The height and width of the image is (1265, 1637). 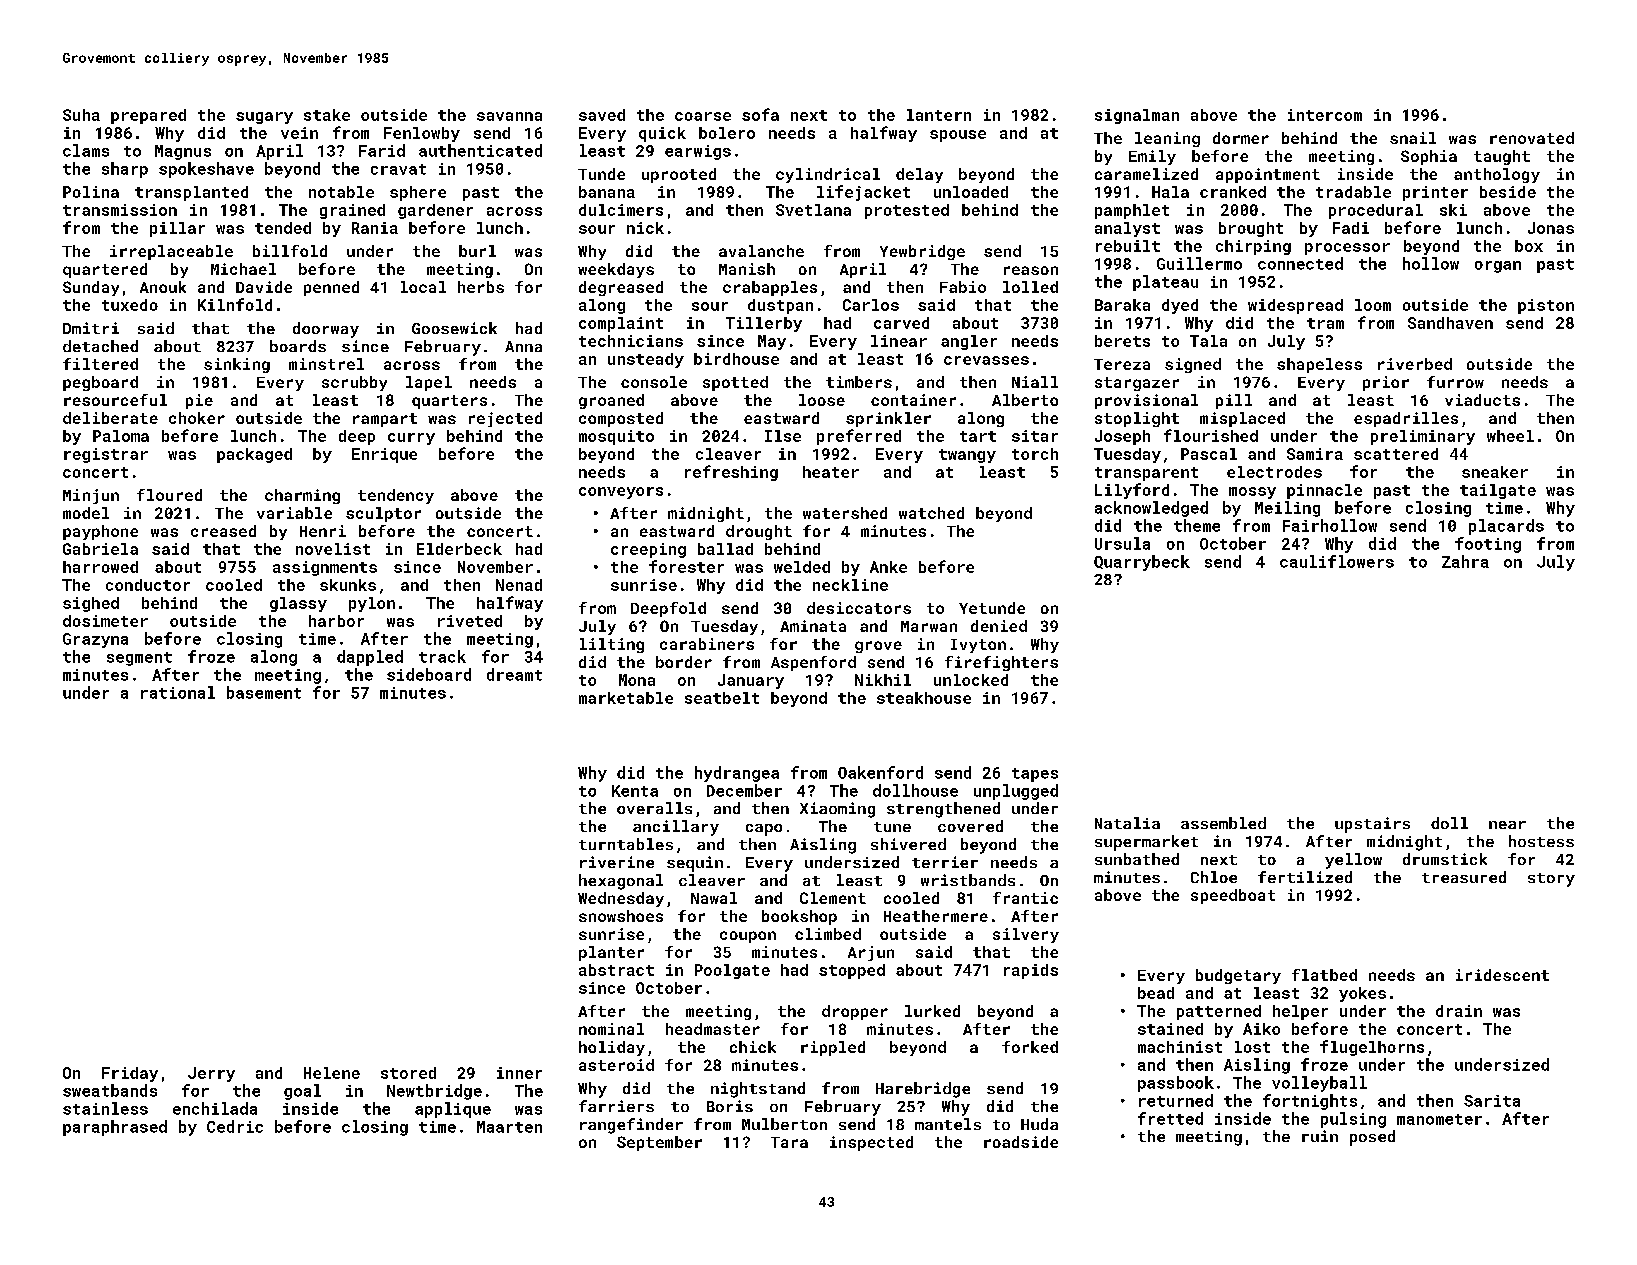 What do you see at coordinates (978, 646) in the image?
I see `Ivyton` at bounding box center [978, 646].
